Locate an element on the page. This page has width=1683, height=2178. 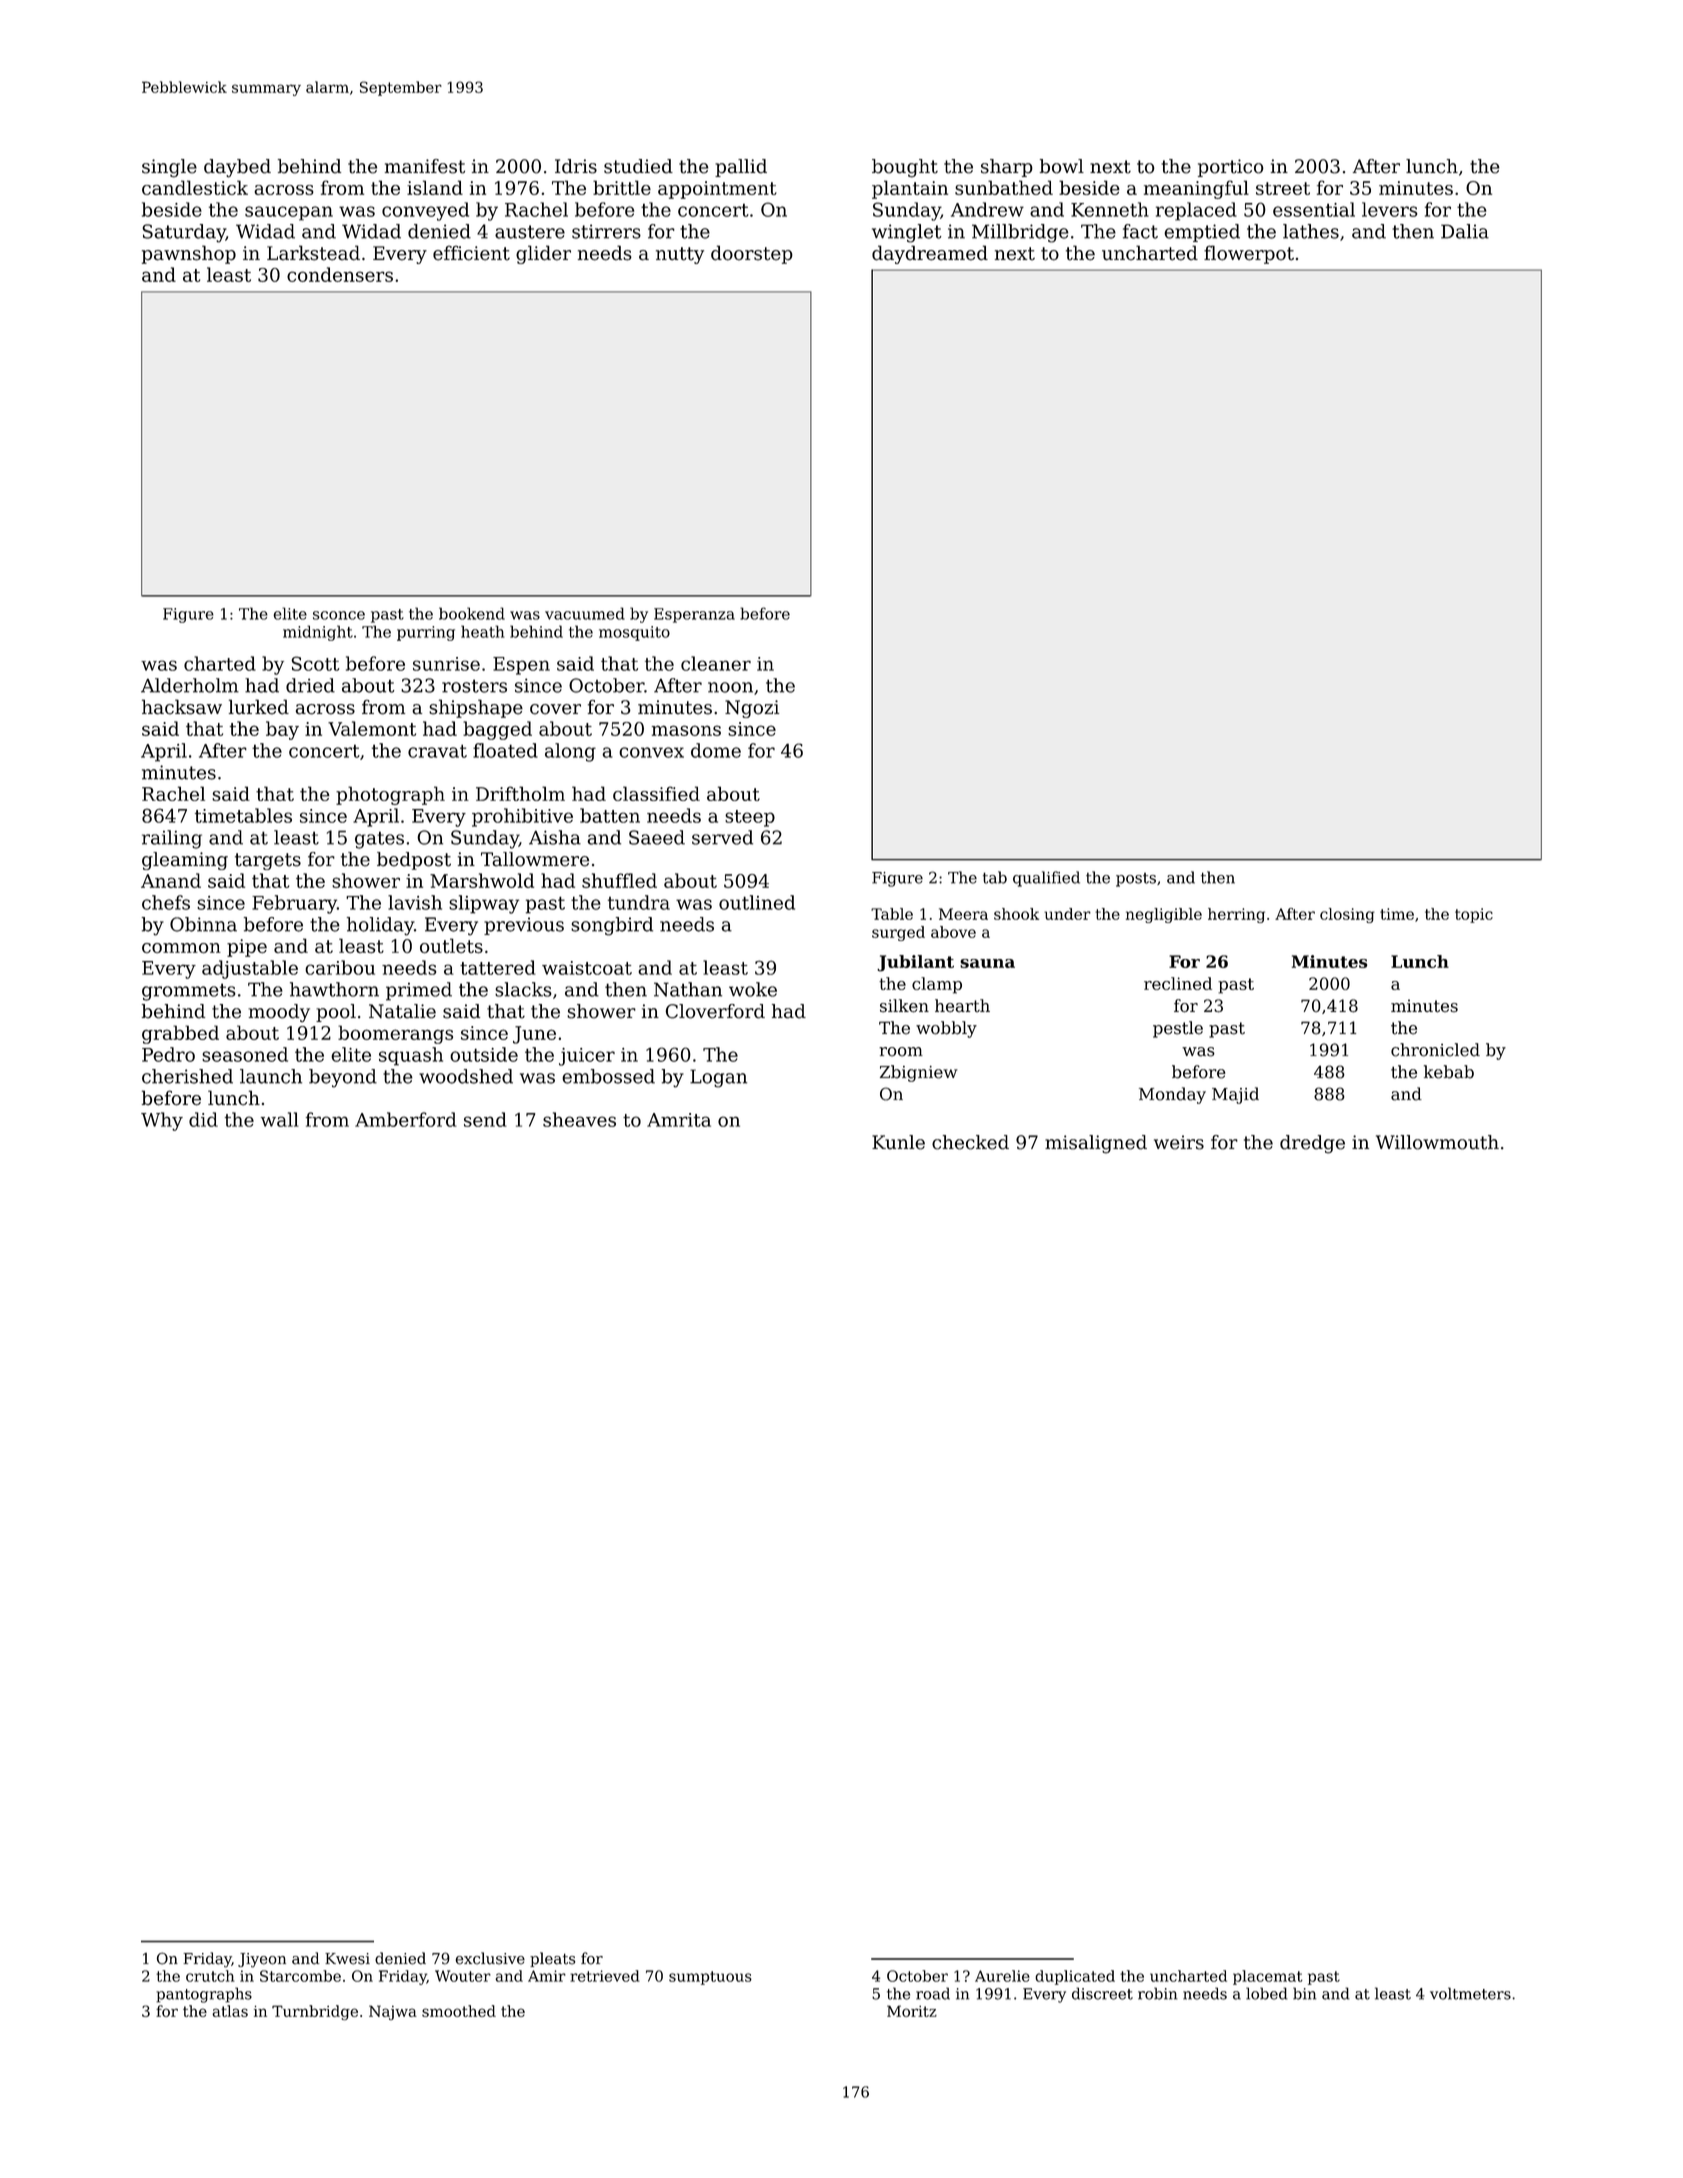
Kunle is located at coordinates (898, 1142).
